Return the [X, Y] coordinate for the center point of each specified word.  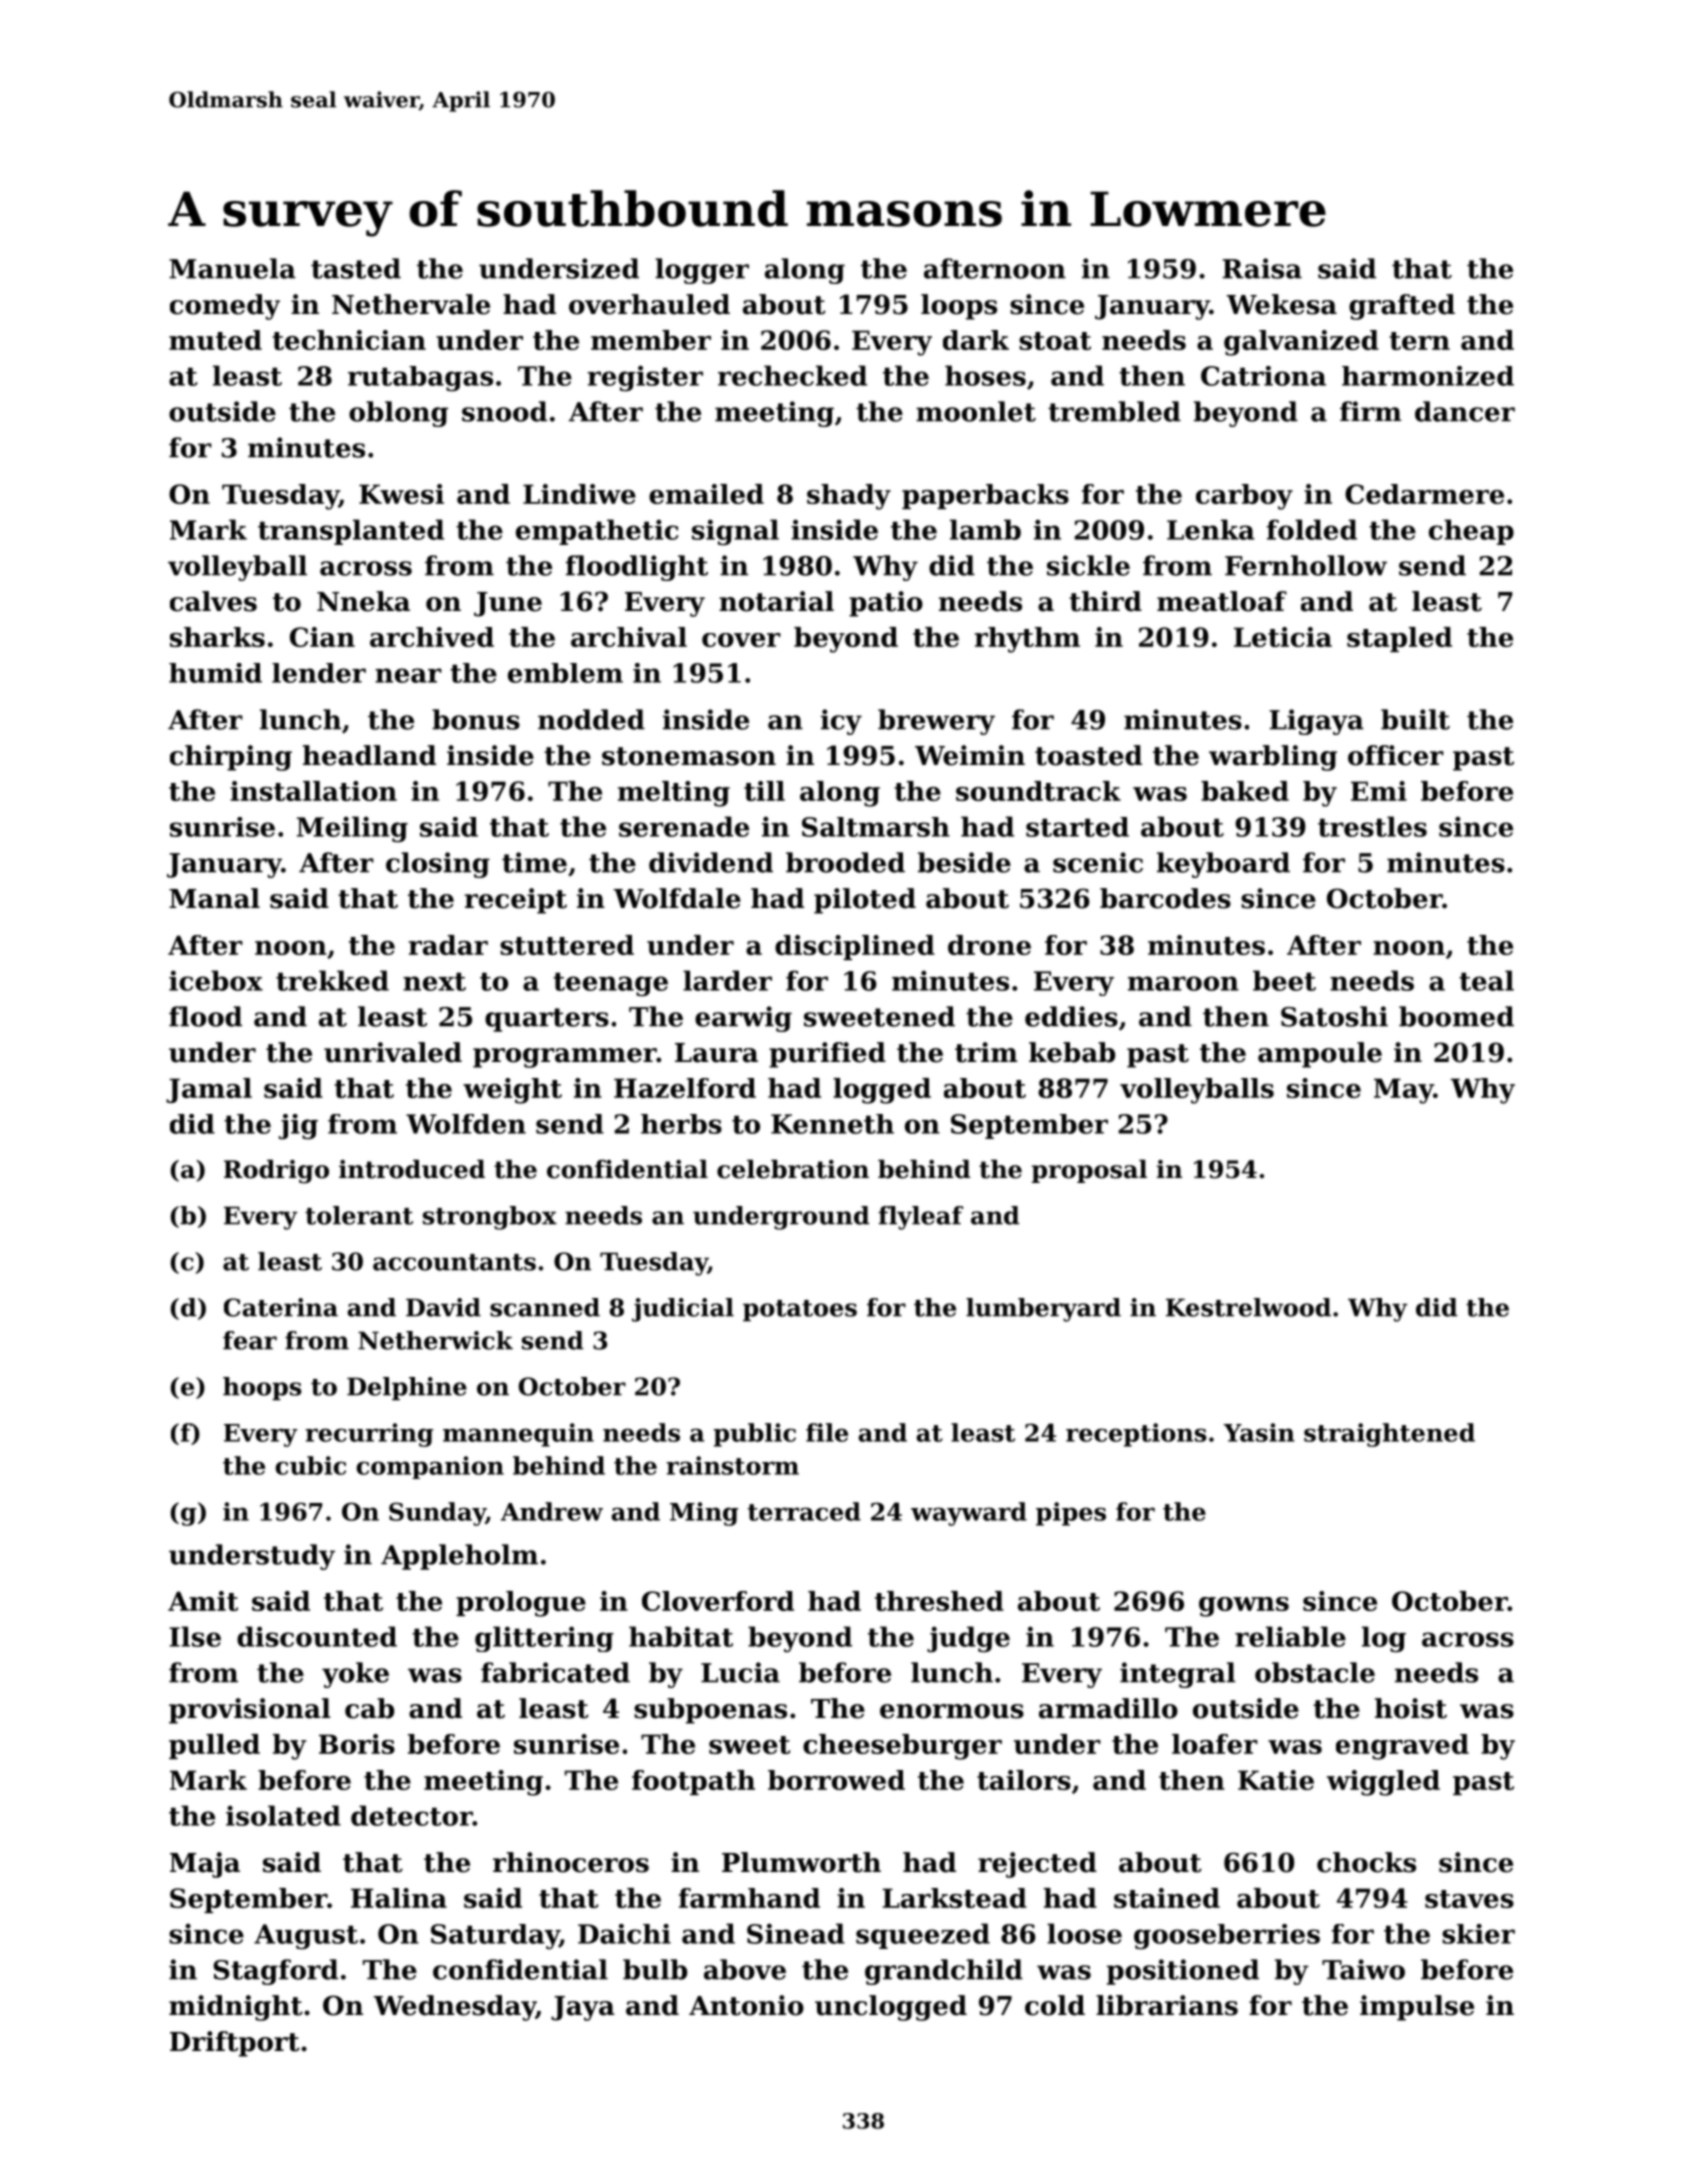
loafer [1215, 1744]
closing [438, 865]
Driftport [235, 2044]
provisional [250, 1711]
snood [504, 411]
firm [1371, 411]
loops [959, 307]
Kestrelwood [1248, 1307]
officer [1396, 755]
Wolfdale [677, 898]
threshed [939, 1601]
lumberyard [1043, 1310]
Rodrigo [276, 1171]
